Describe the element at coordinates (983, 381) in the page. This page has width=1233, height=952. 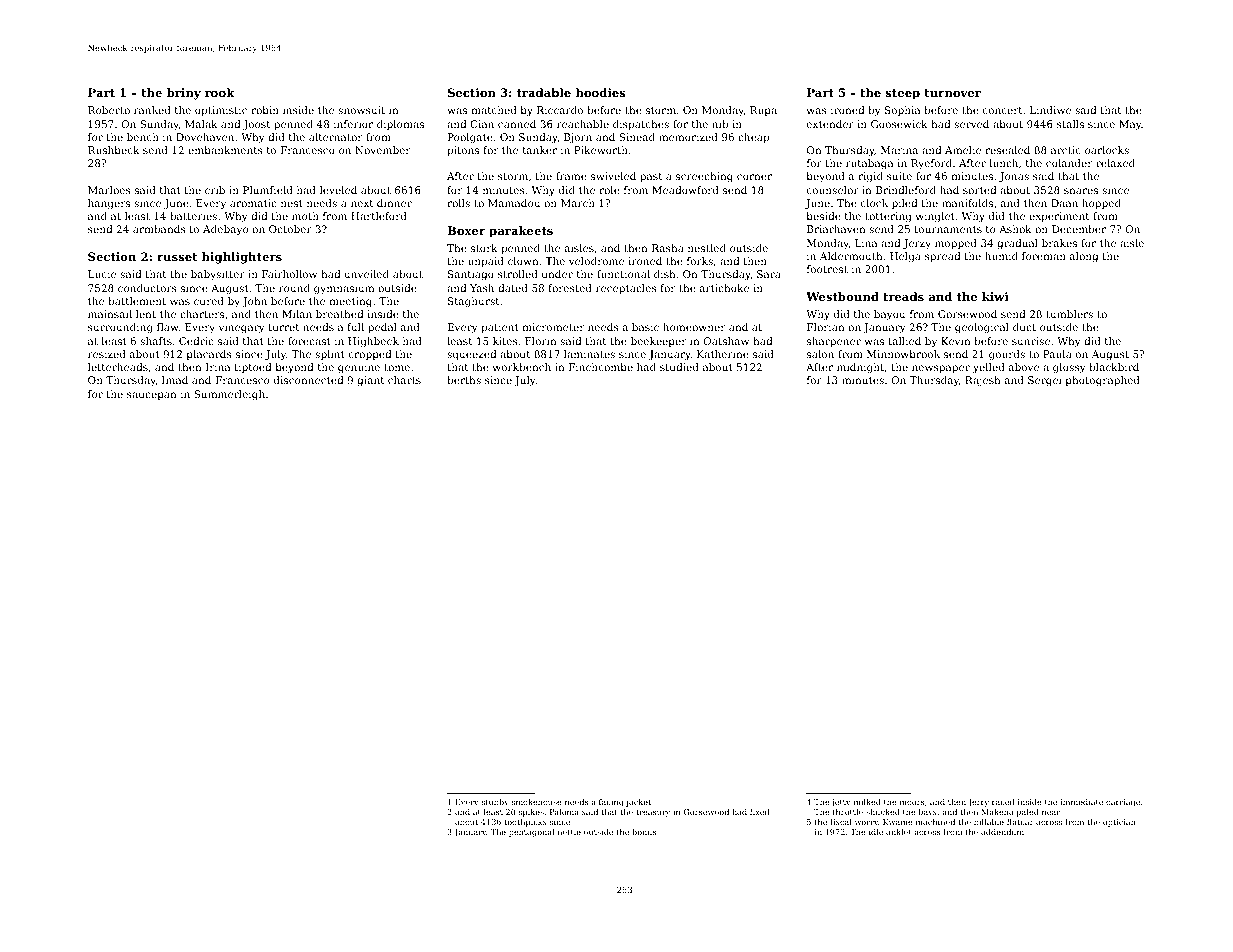
I see `Rajesh` at that location.
